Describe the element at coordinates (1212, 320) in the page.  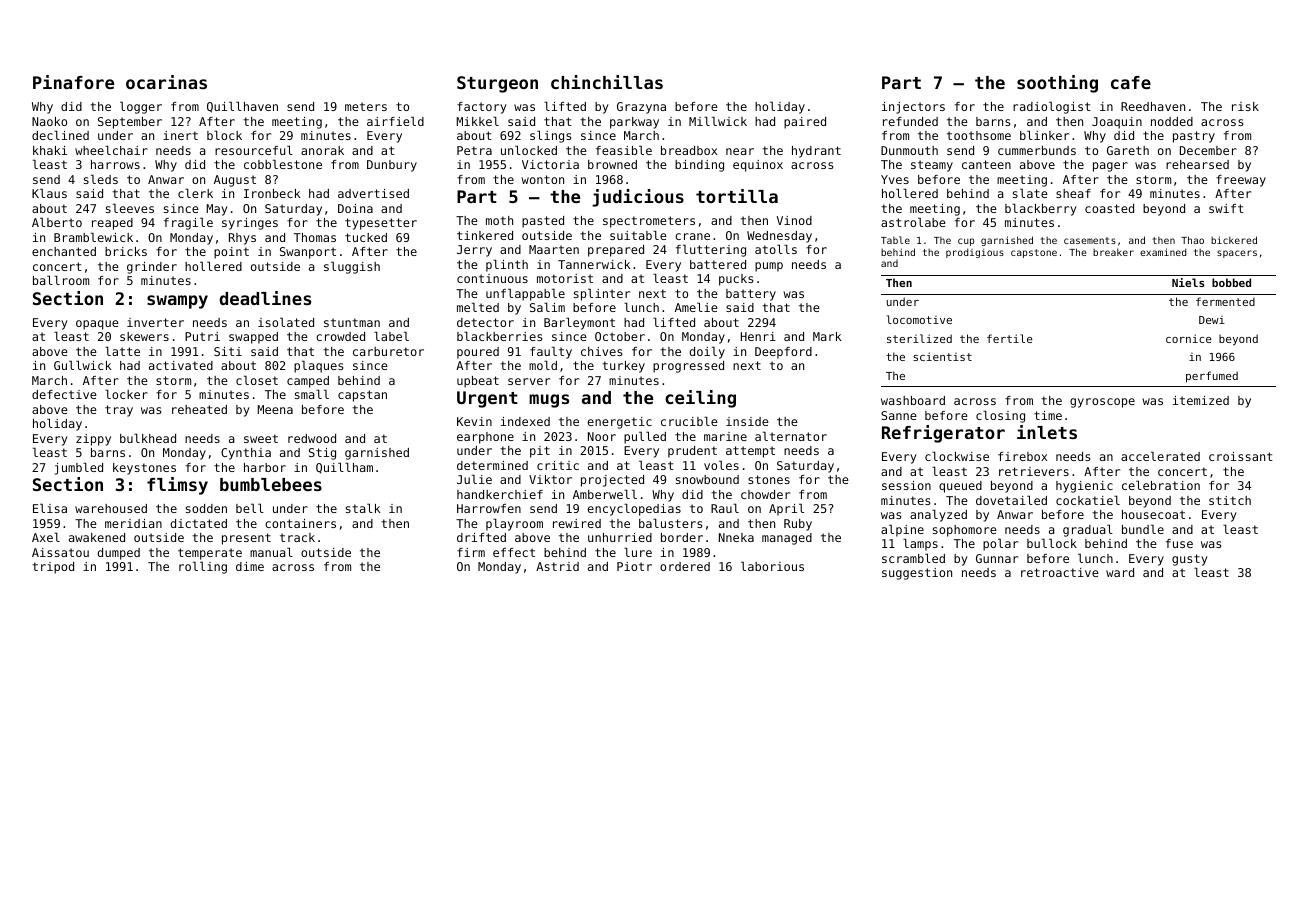
I see `Dewi` at that location.
